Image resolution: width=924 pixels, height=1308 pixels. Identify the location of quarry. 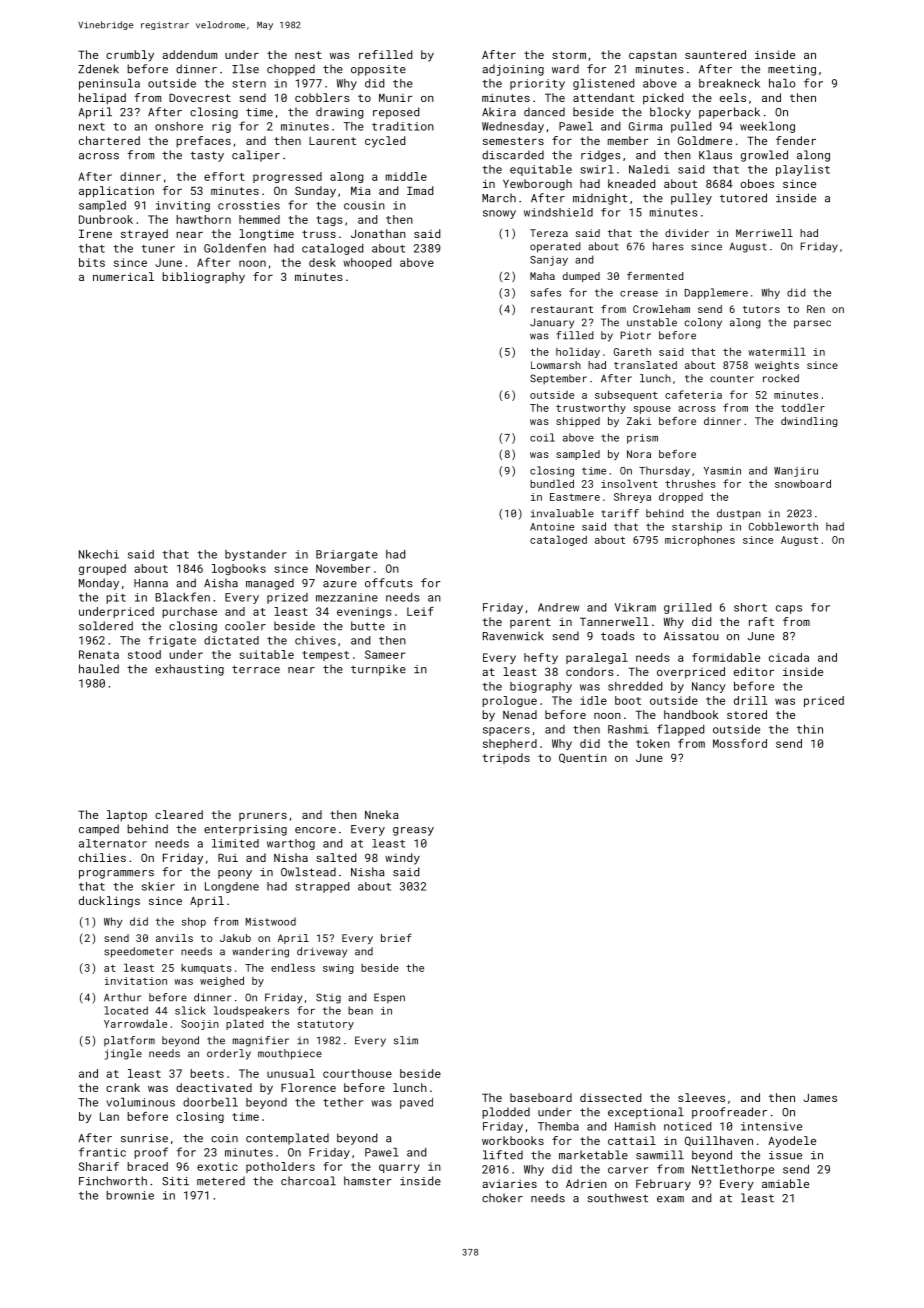
(399, 1168).
